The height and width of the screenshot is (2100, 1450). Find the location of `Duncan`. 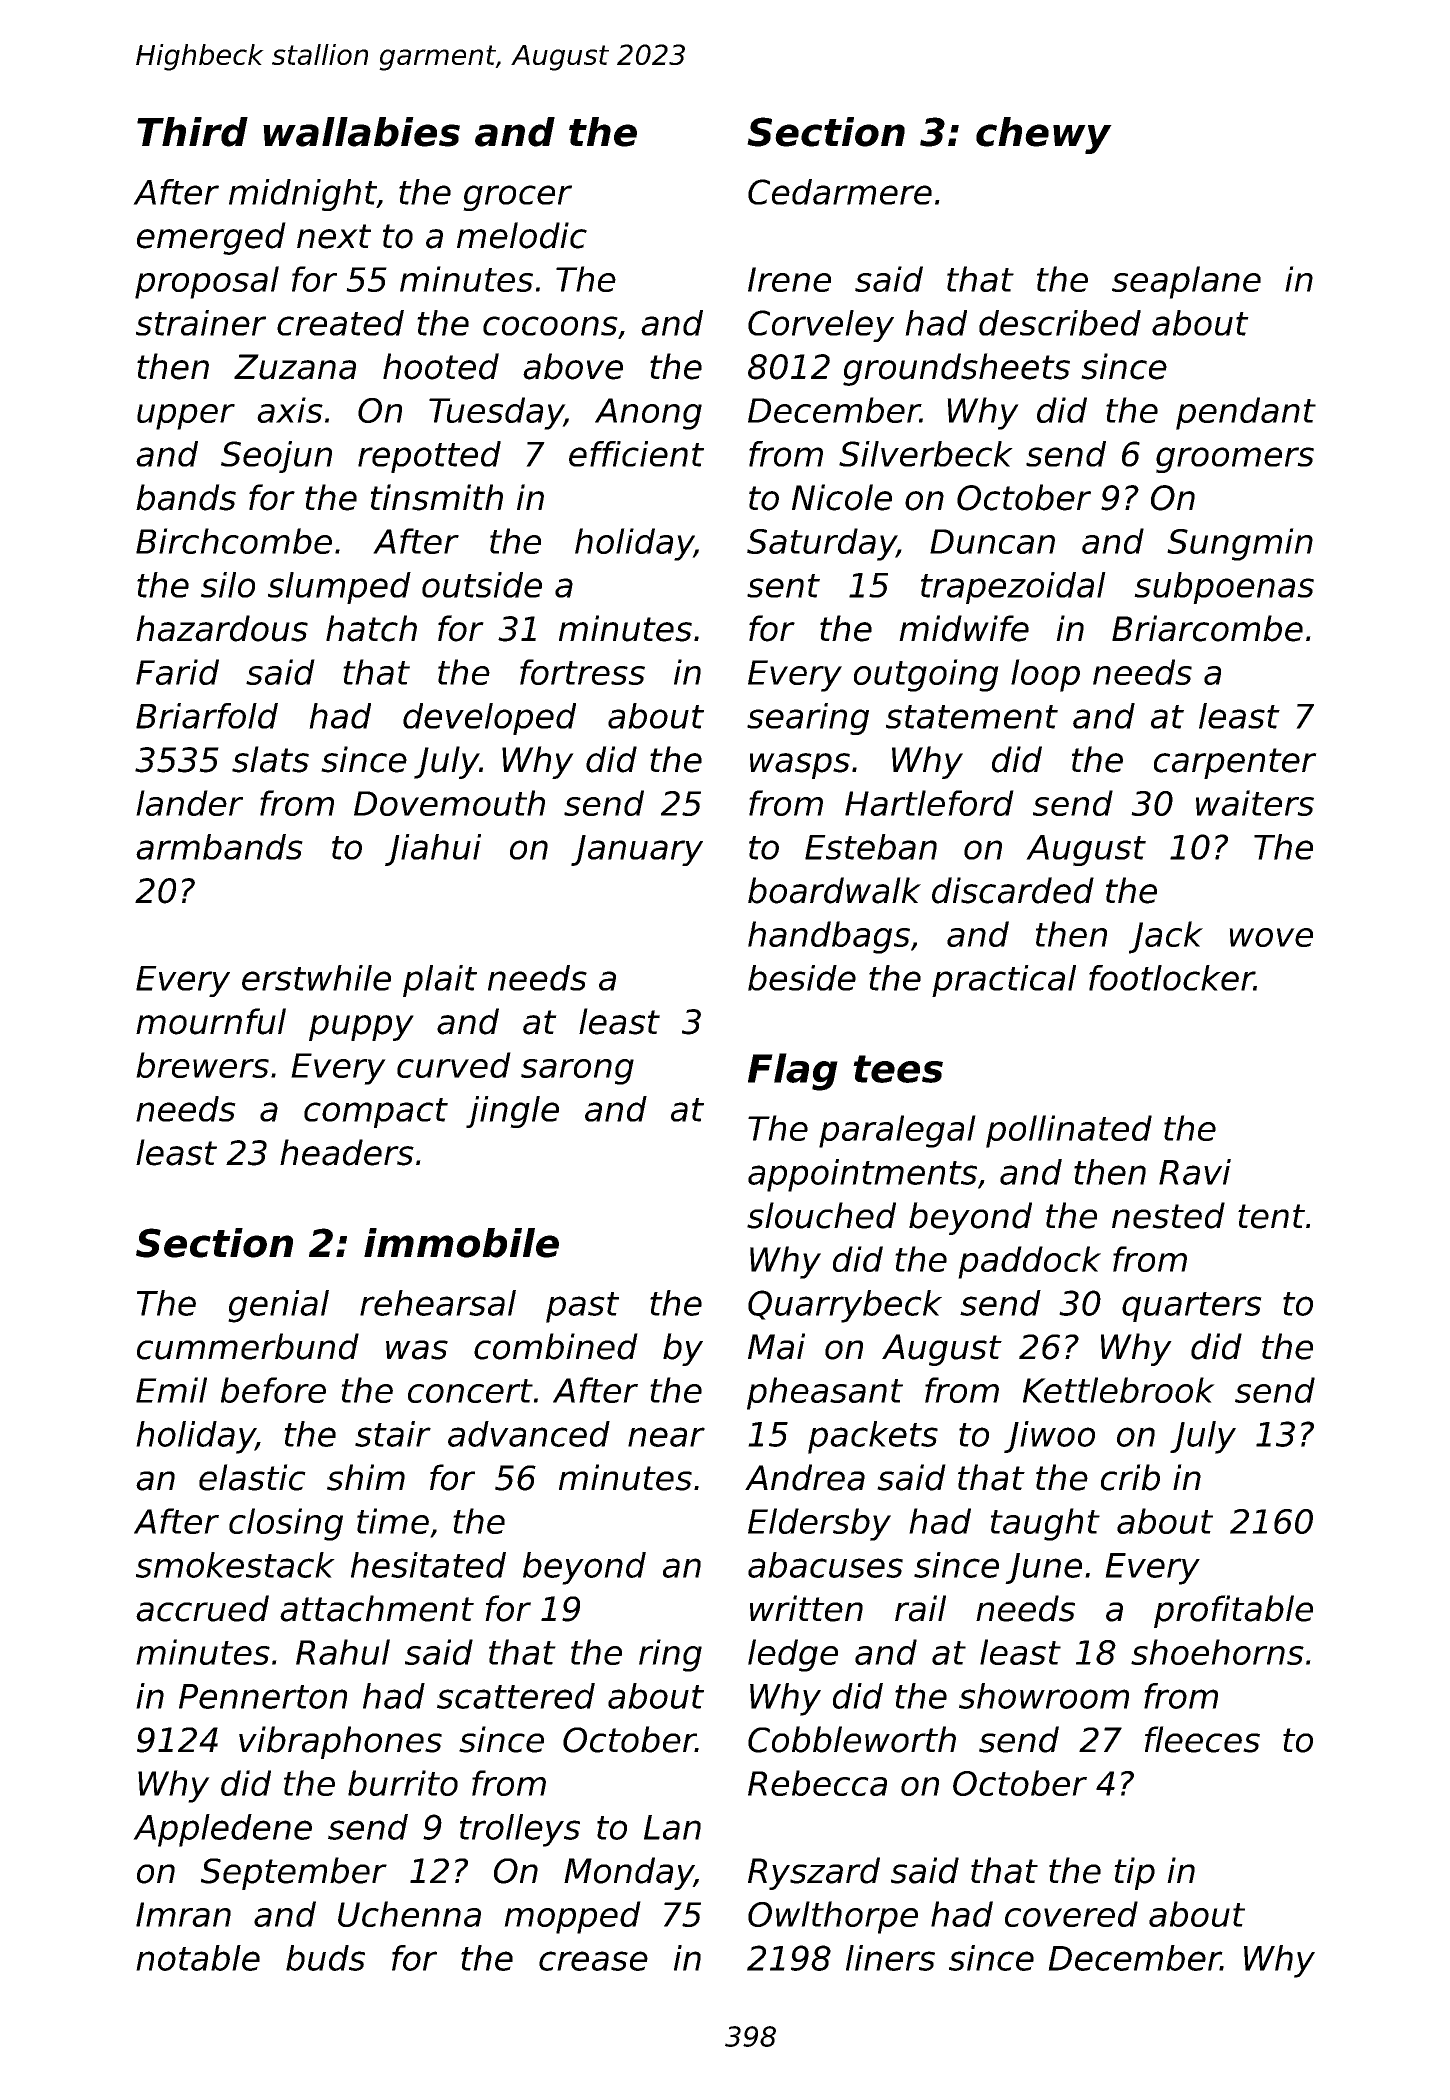

Duncan is located at coordinates (992, 541).
